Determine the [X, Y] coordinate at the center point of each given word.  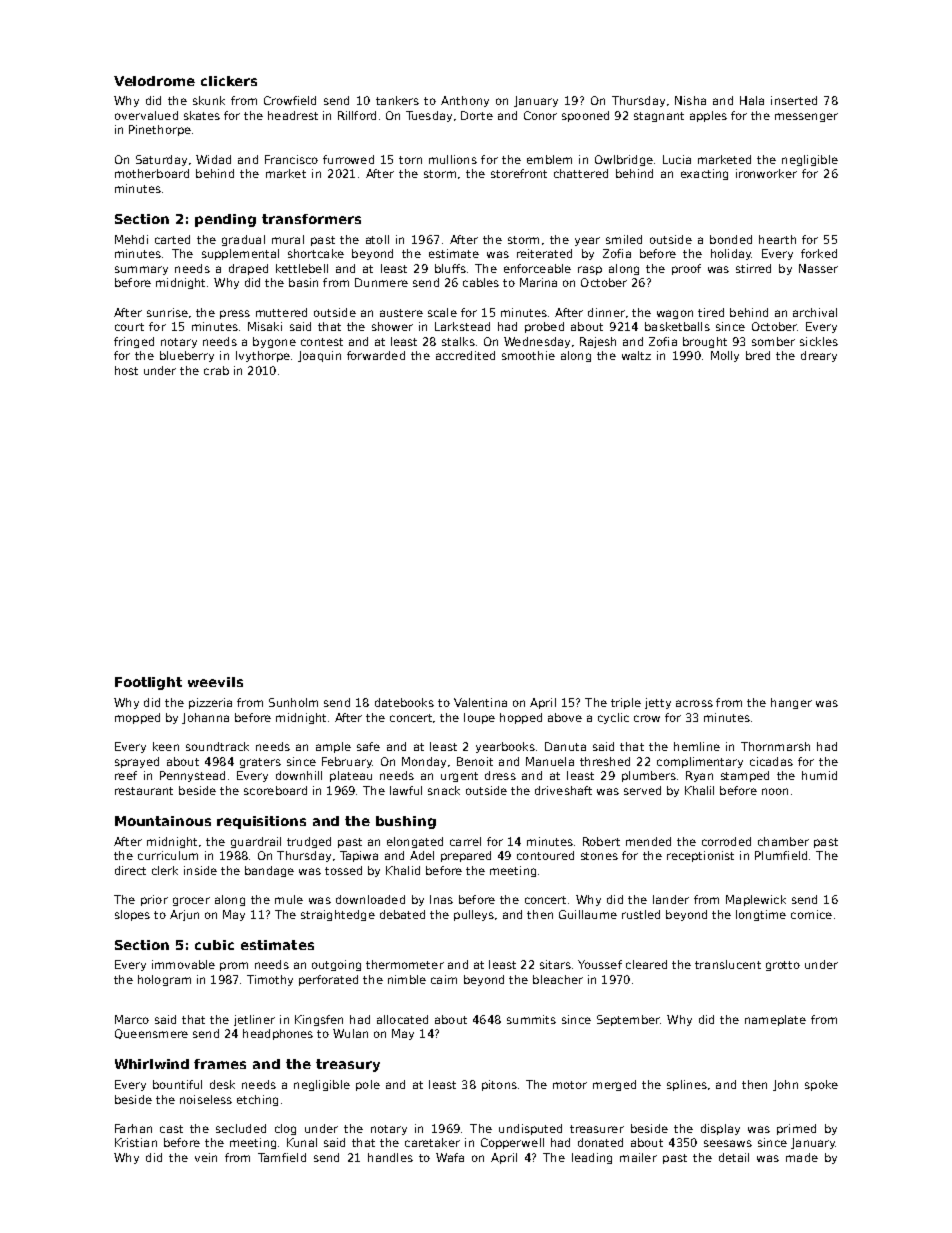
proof [686, 269]
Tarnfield [282, 1157]
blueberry [187, 356]
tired [711, 312]
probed [544, 327]
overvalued [146, 115]
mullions [453, 159]
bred [758, 355]
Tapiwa [359, 856]
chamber [783, 841]
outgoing [336, 965]
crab [216, 370]
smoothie [528, 355]
